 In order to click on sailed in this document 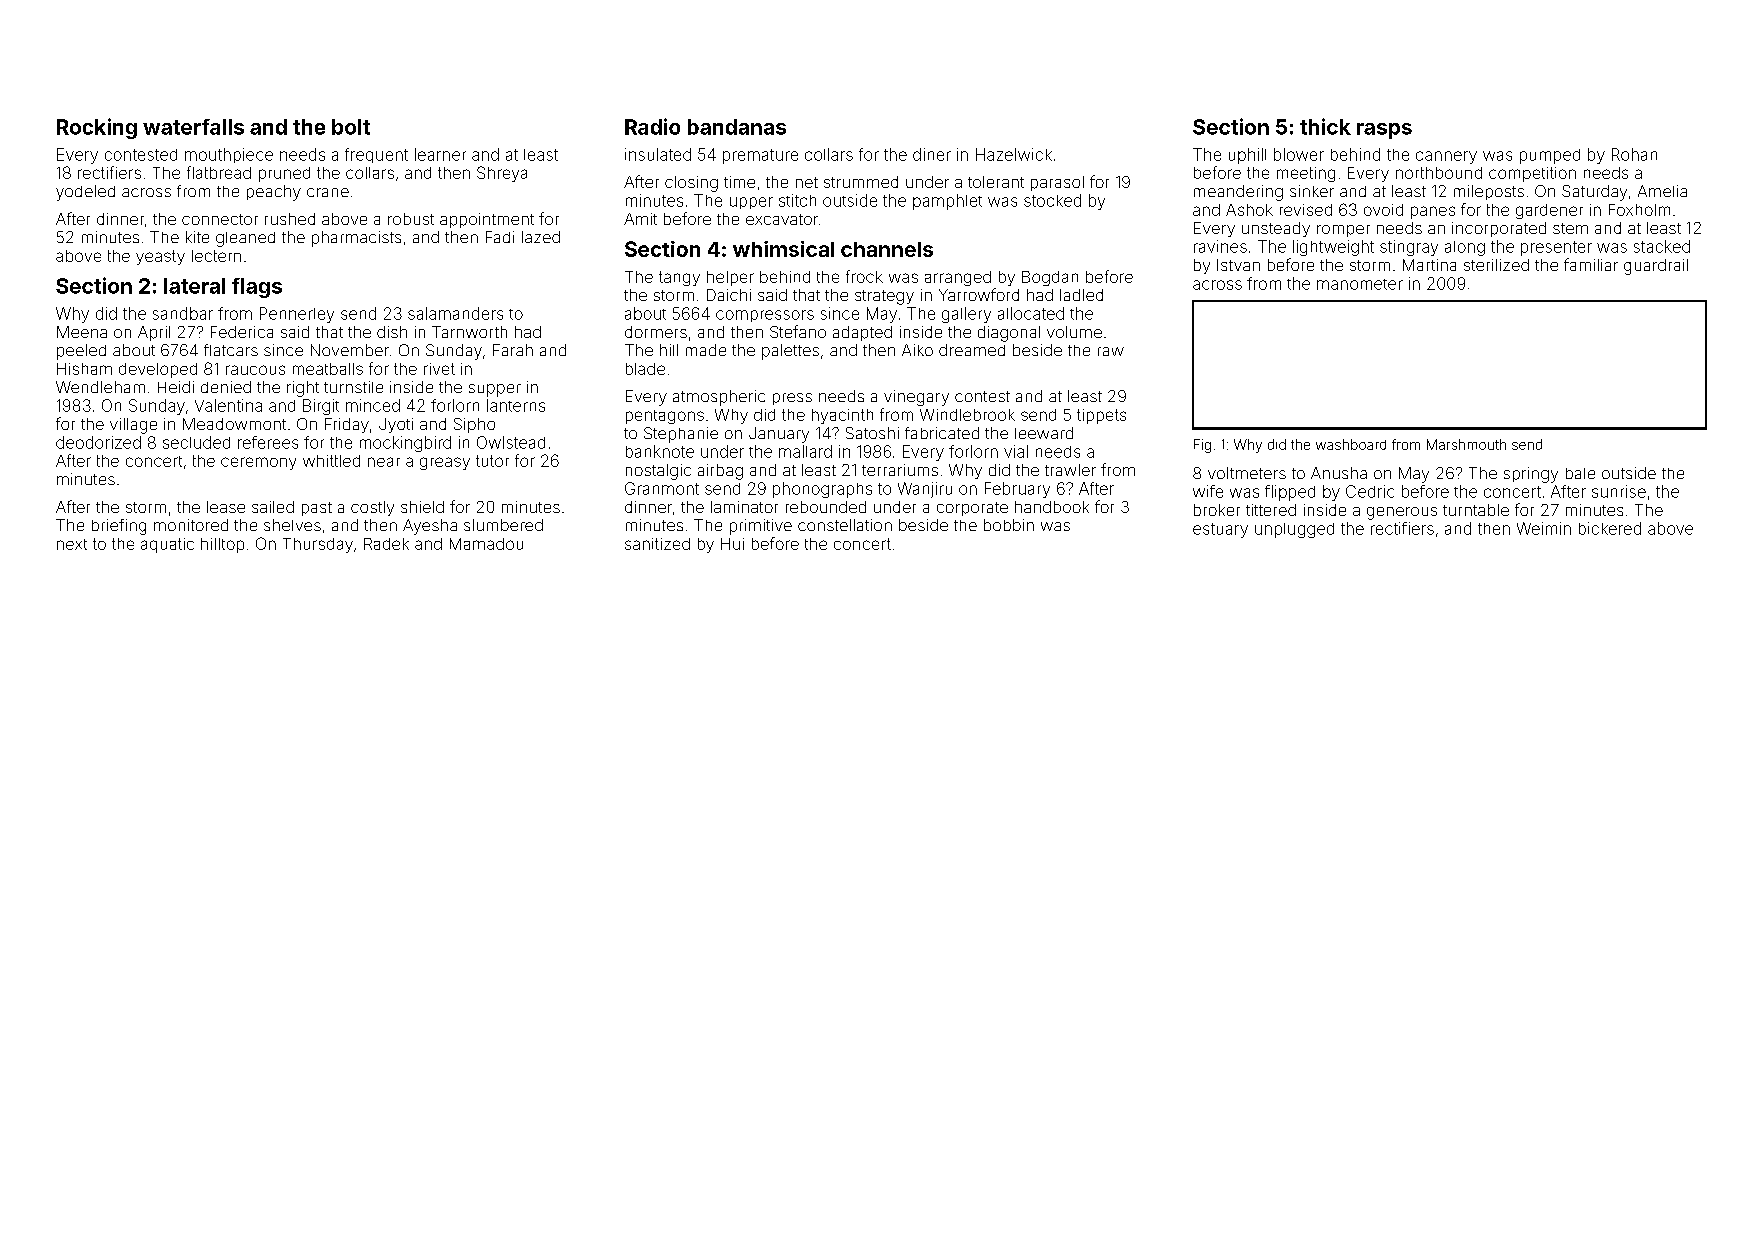, I will do `click(273, 507)`.
